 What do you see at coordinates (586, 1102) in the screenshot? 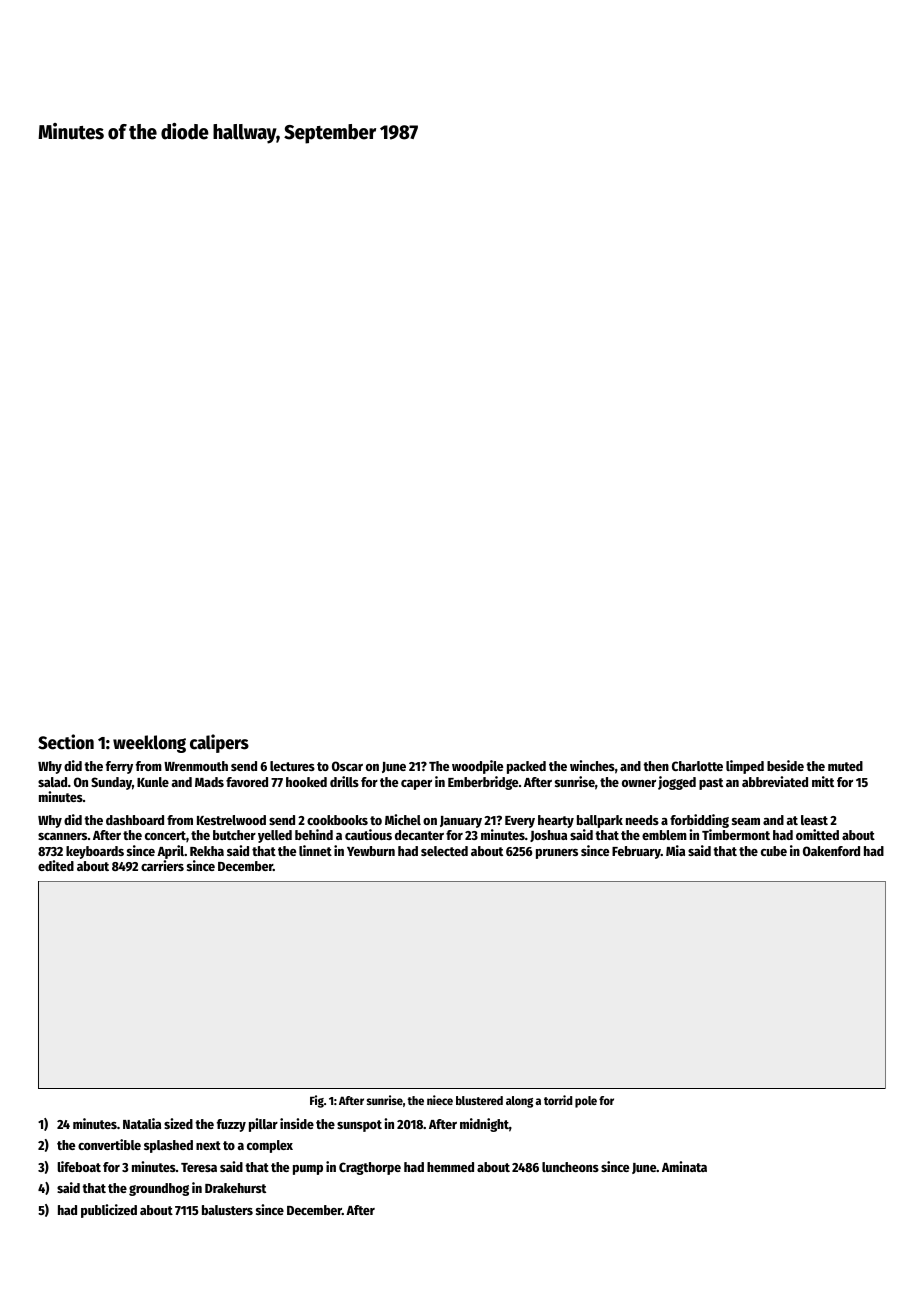
I see `pole` at bounding box center [586, 1102].
